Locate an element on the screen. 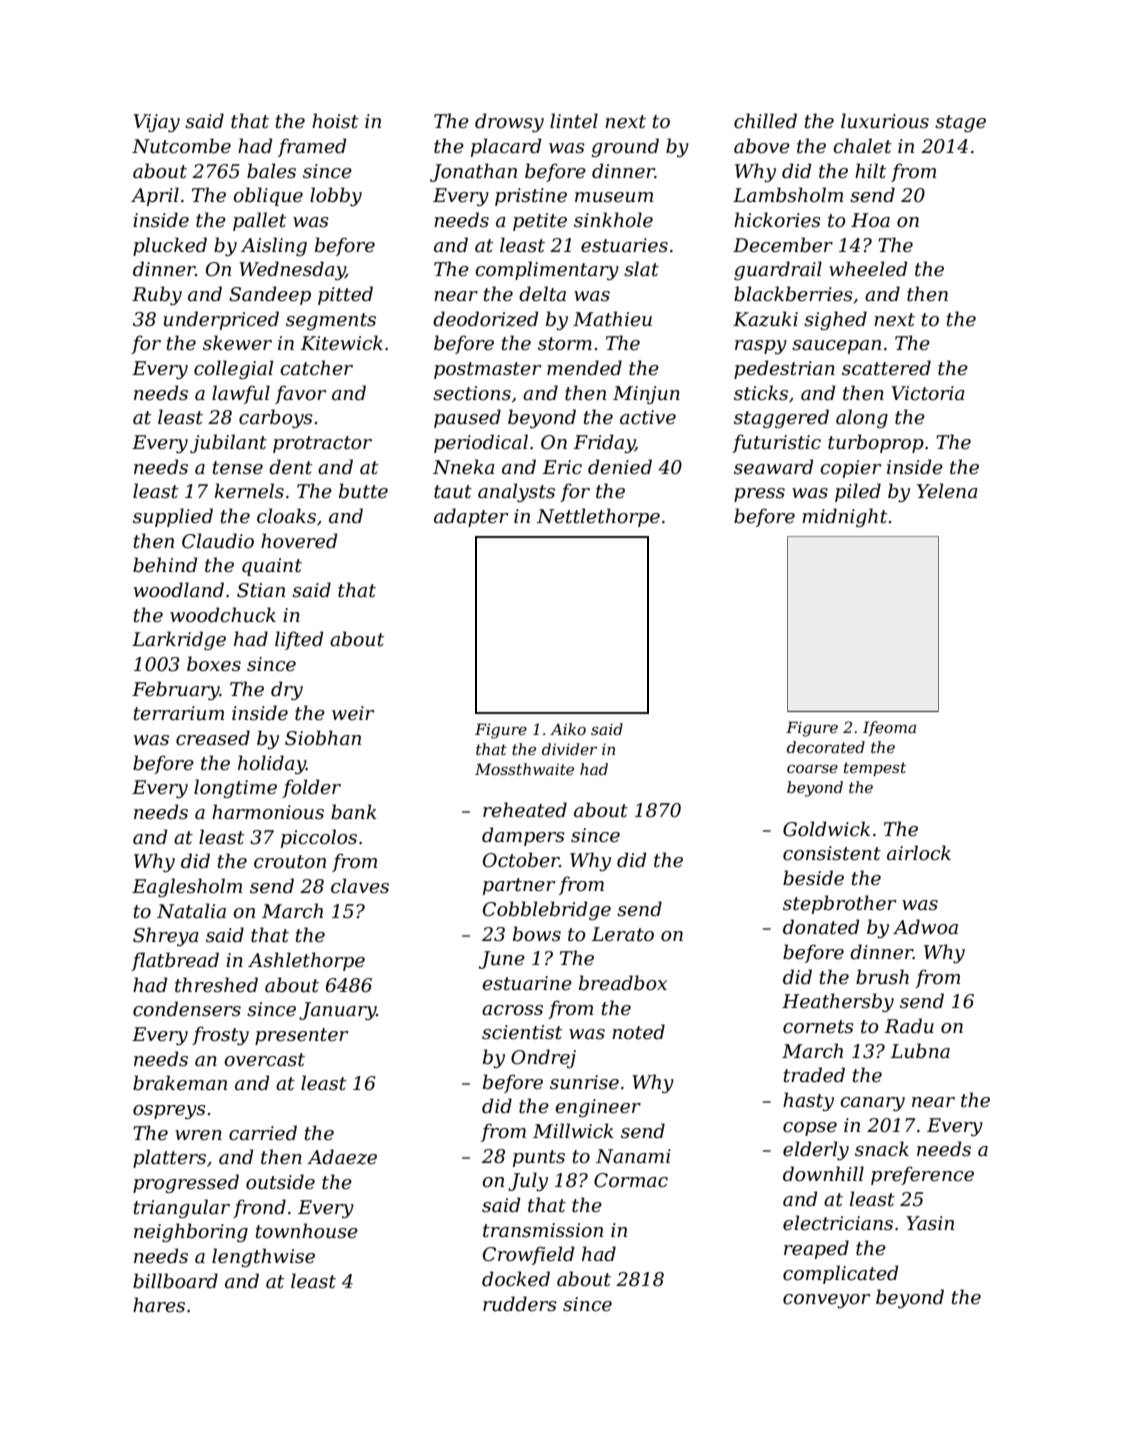  hares is located at coordinates (159, 1305).
